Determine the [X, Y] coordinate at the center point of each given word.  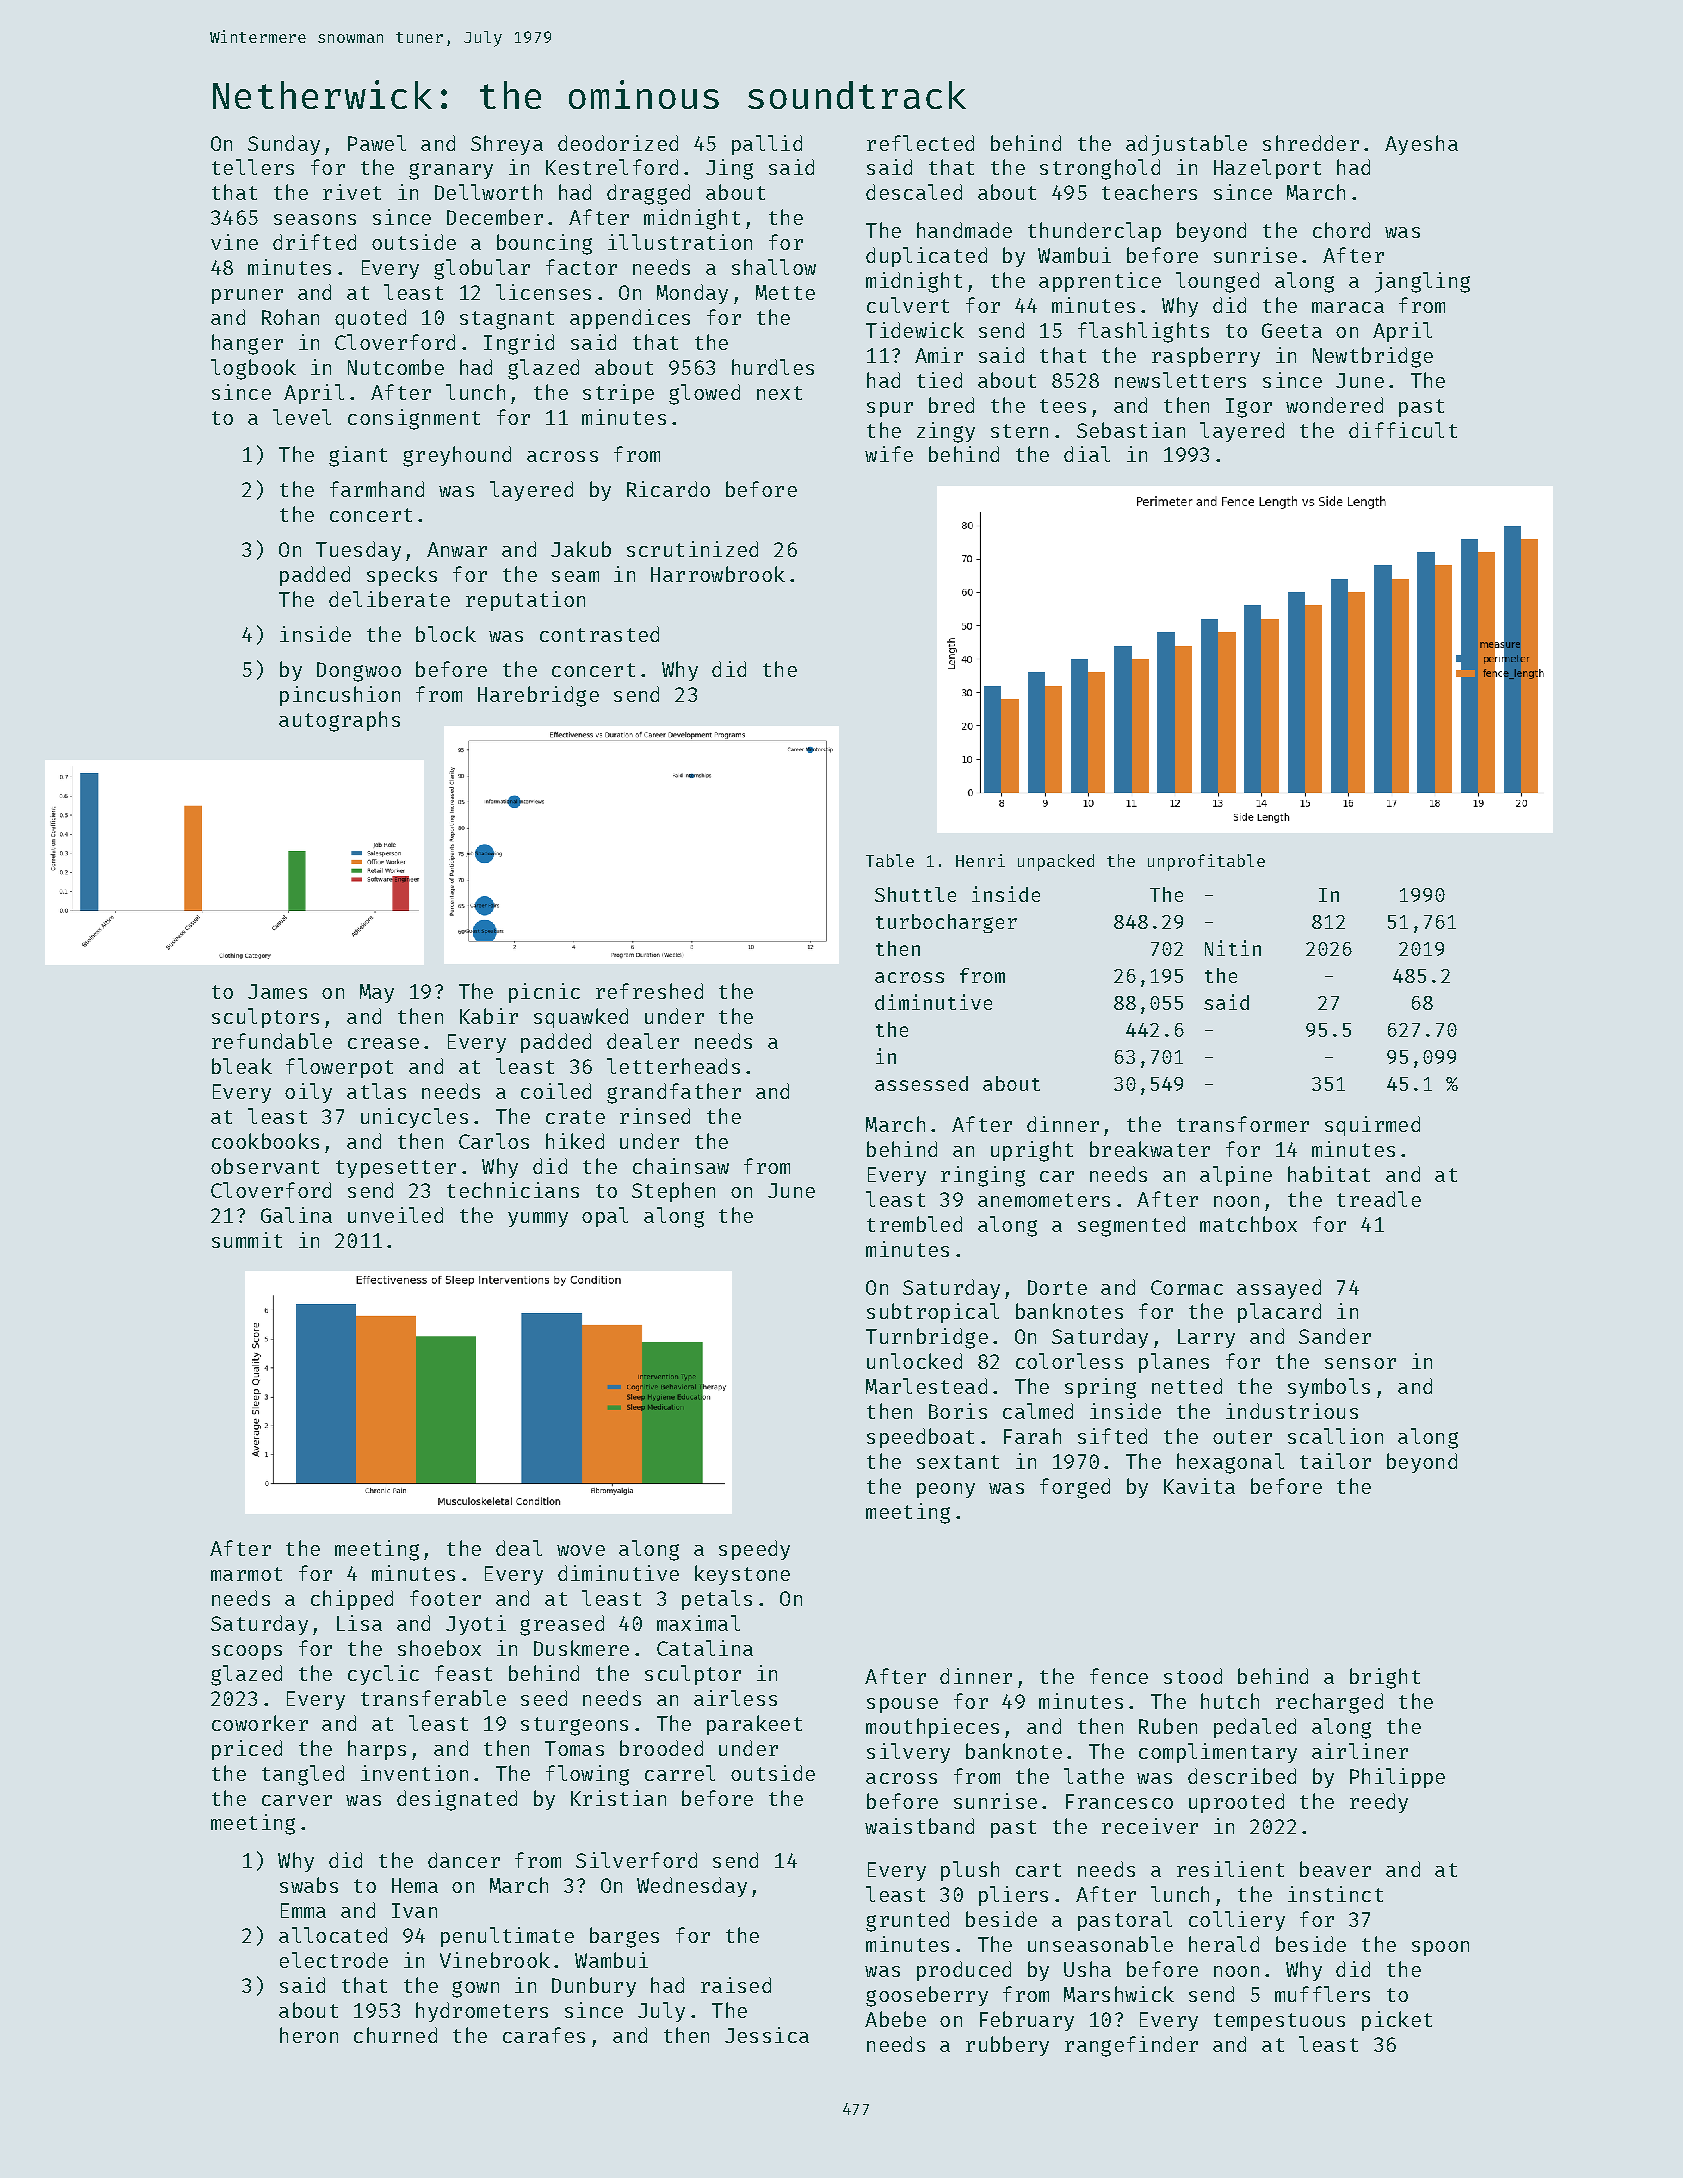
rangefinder [1131, 2046]
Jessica [767, 2035]
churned [395, 2035]
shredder [1311, 143]
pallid [767, 145]
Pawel [377, 143]
